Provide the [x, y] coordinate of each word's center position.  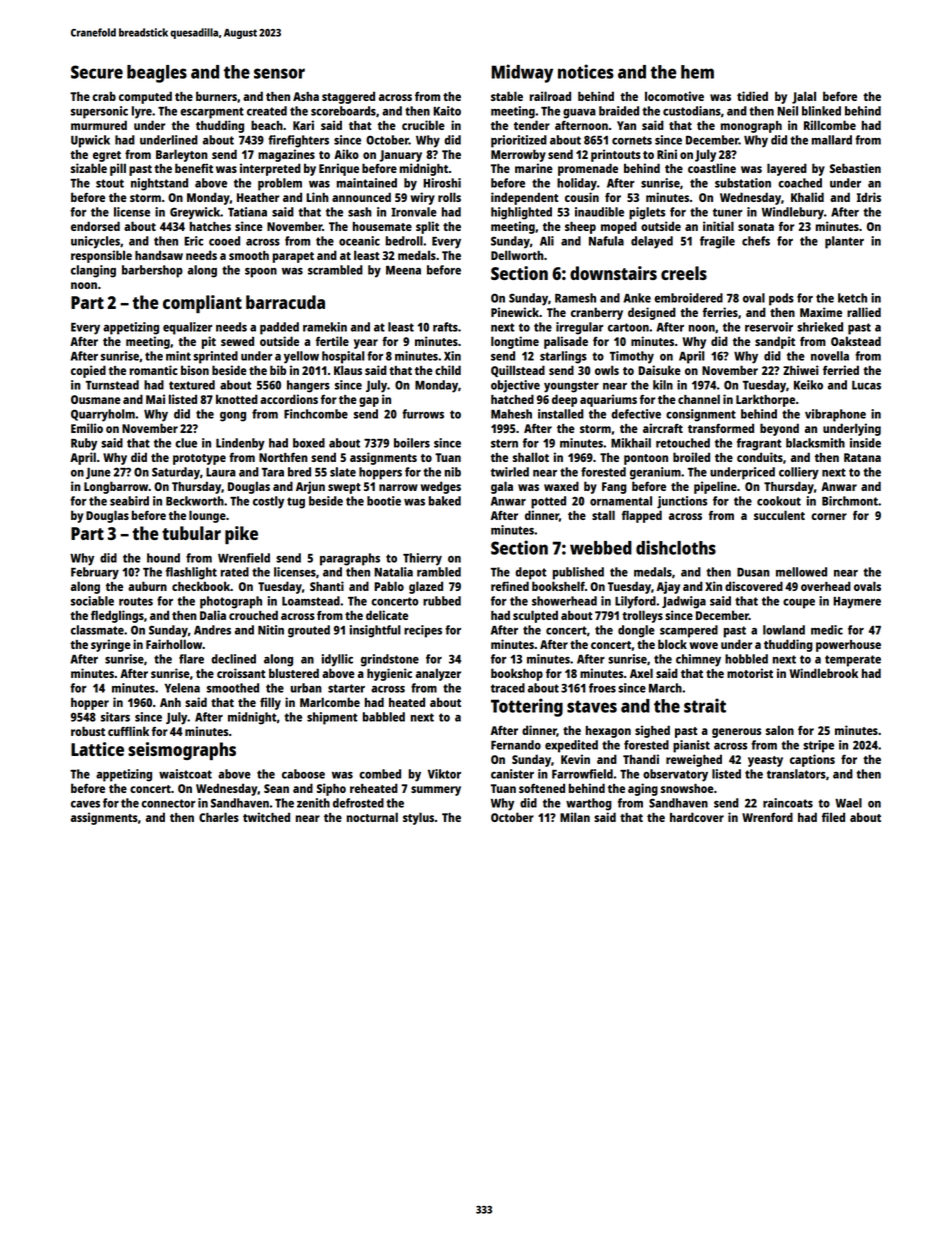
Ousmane [96, 399]
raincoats [788, 803]
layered [787, 169]
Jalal [804, 97]
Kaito [447, 111]
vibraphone [835, 415]
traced [508, 688]
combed [380, 774]
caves [85, 804]
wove [704, 645]
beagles [157, 74]
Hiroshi [442, 183]
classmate [97, 630]
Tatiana [247, 212]
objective [515, 386]
